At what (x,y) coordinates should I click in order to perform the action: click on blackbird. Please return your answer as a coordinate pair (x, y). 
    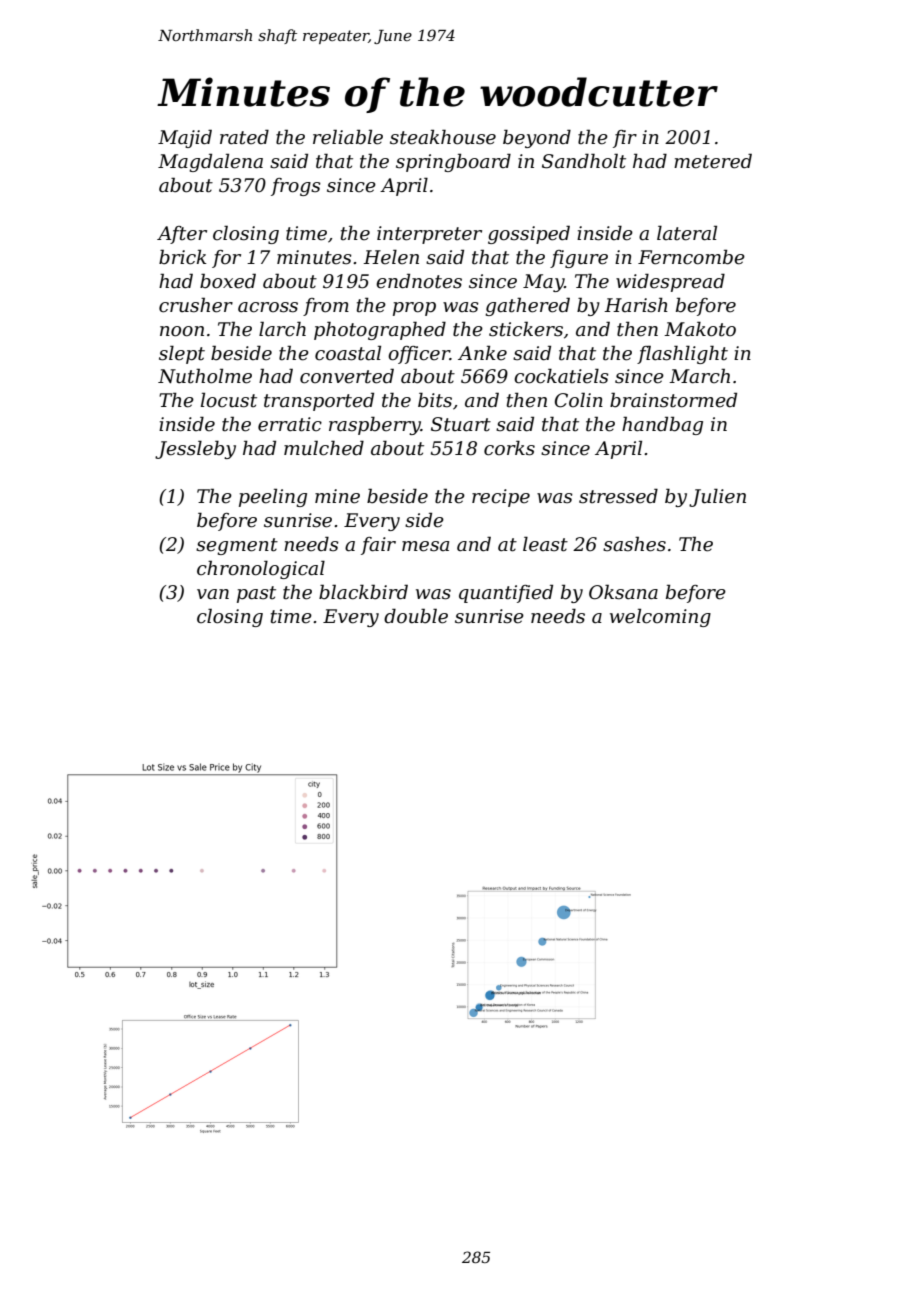
    Looking at the image, I should click on (363, 592).
